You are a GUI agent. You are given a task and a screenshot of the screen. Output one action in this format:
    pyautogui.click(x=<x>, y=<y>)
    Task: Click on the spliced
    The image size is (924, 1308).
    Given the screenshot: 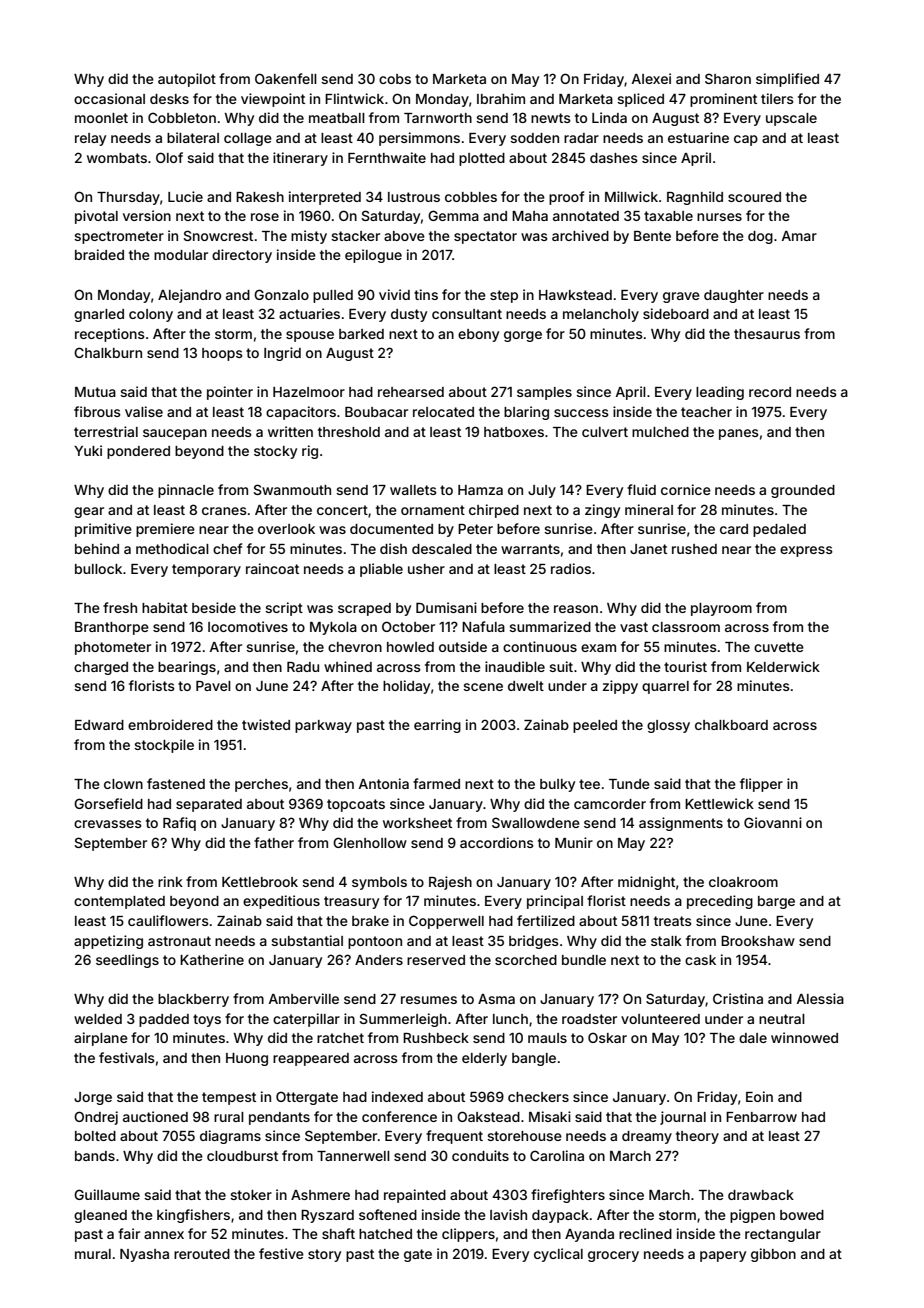 What is the action you would take?
    pyautogui.click(x=640, y=100)
